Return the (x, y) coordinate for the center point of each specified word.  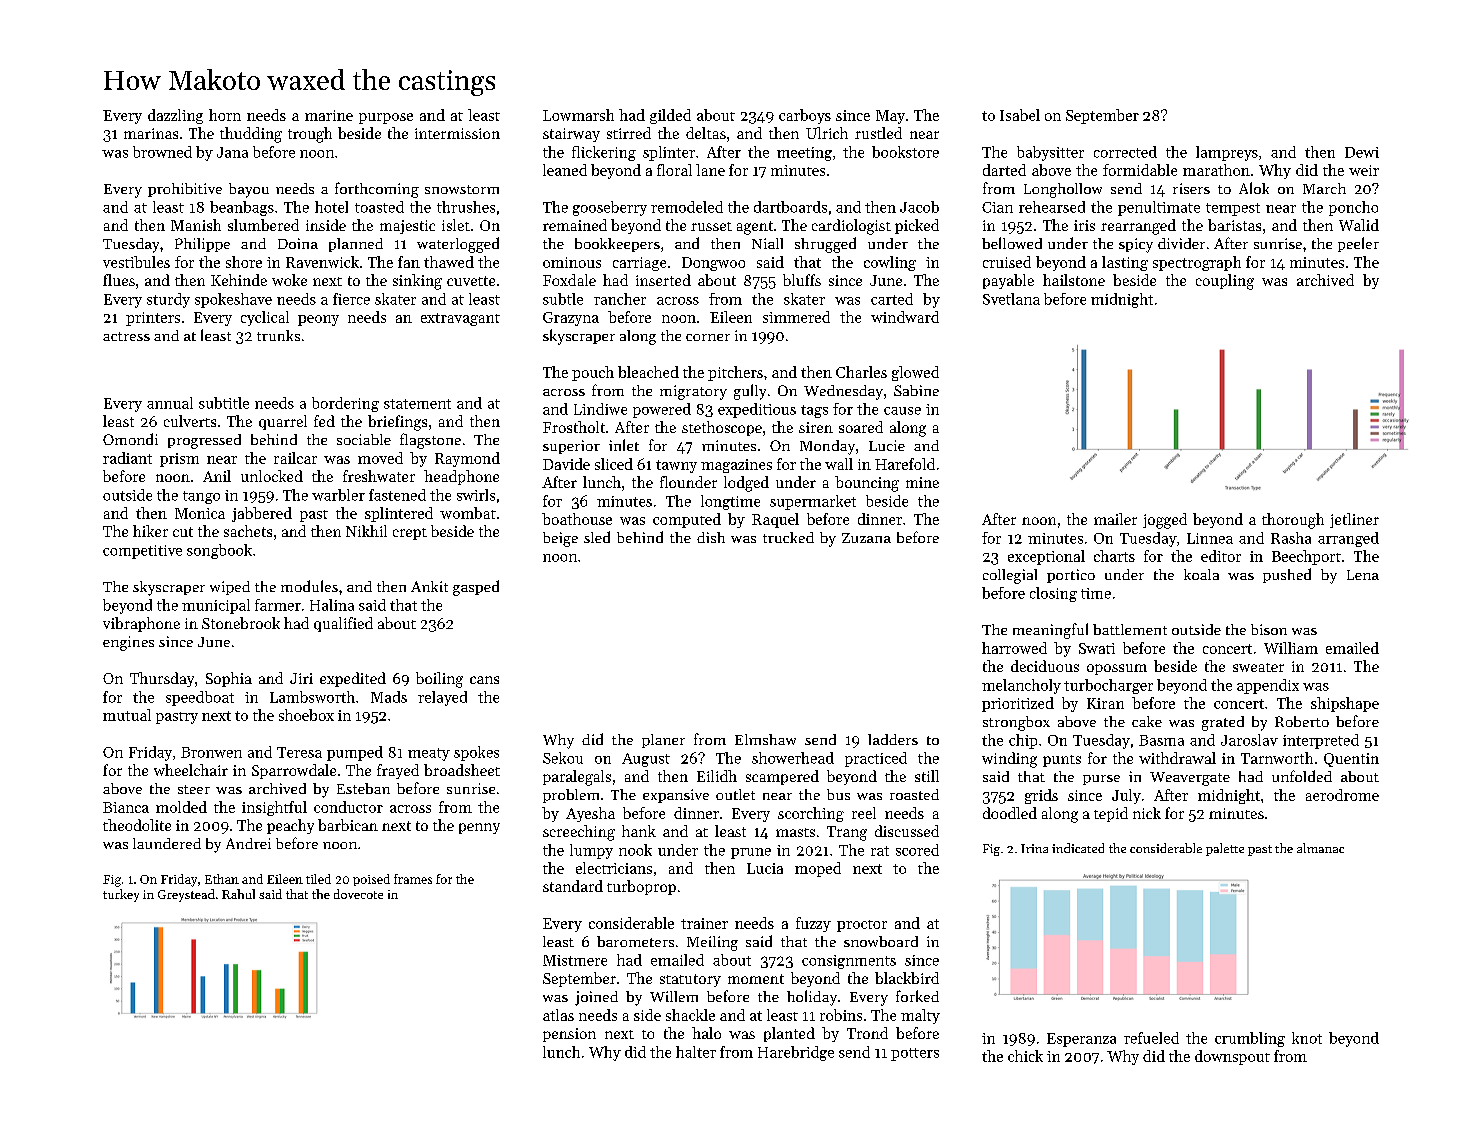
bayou (249, 190)
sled (597, 537)
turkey (121, 895)
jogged (1165, 521)
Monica (200, 513)
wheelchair (191, 770)
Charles (861, 372)
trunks (278, 335)
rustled (878, 133)
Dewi (1362, 152)
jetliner (1354, 520)
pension (569, 1035)
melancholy (1021, 686)
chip (1023, 741)
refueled (1151, 1038)
